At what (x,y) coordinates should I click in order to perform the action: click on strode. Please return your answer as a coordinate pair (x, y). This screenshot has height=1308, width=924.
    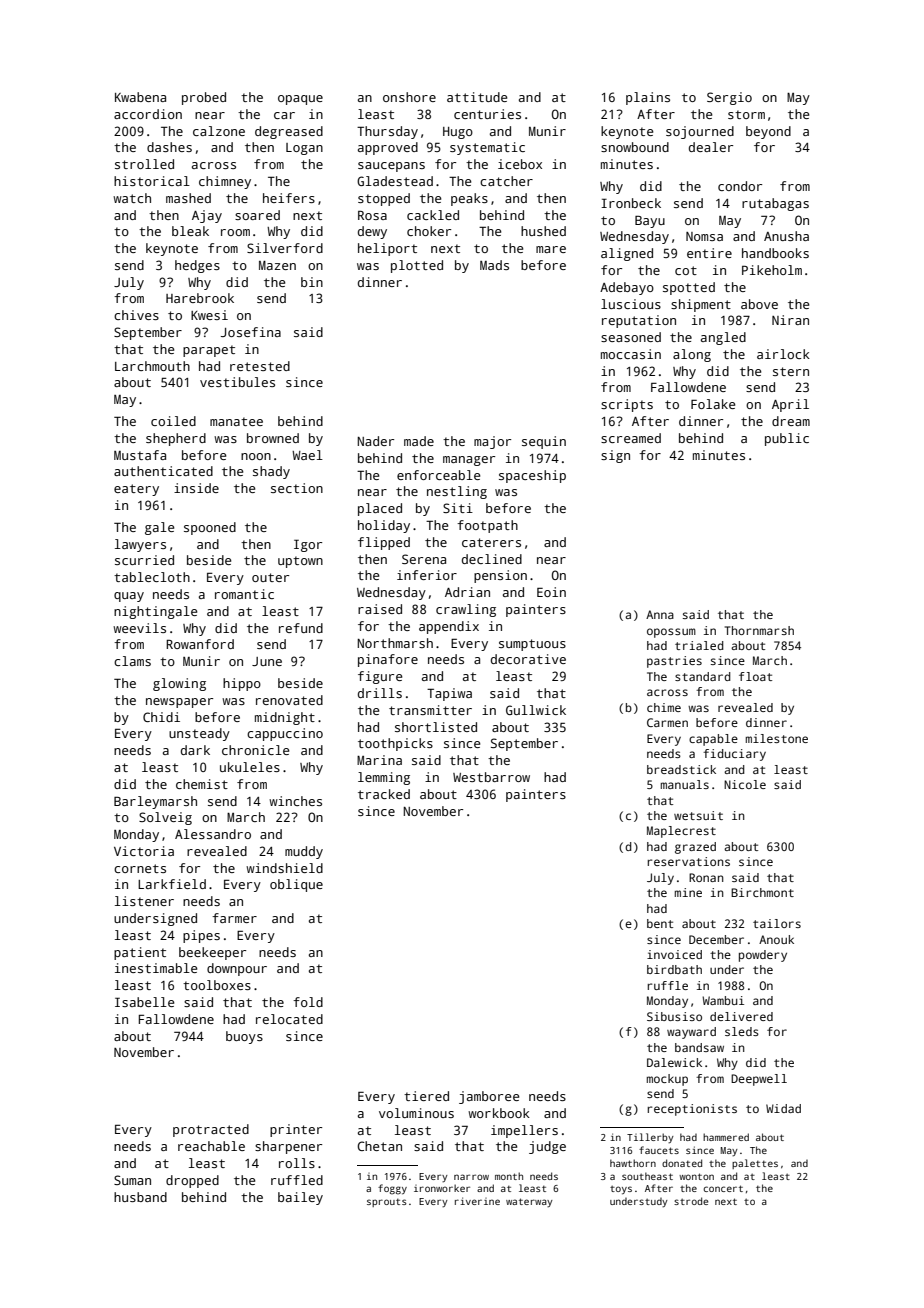
    Looking at the image, I should click on (691, 1201).
